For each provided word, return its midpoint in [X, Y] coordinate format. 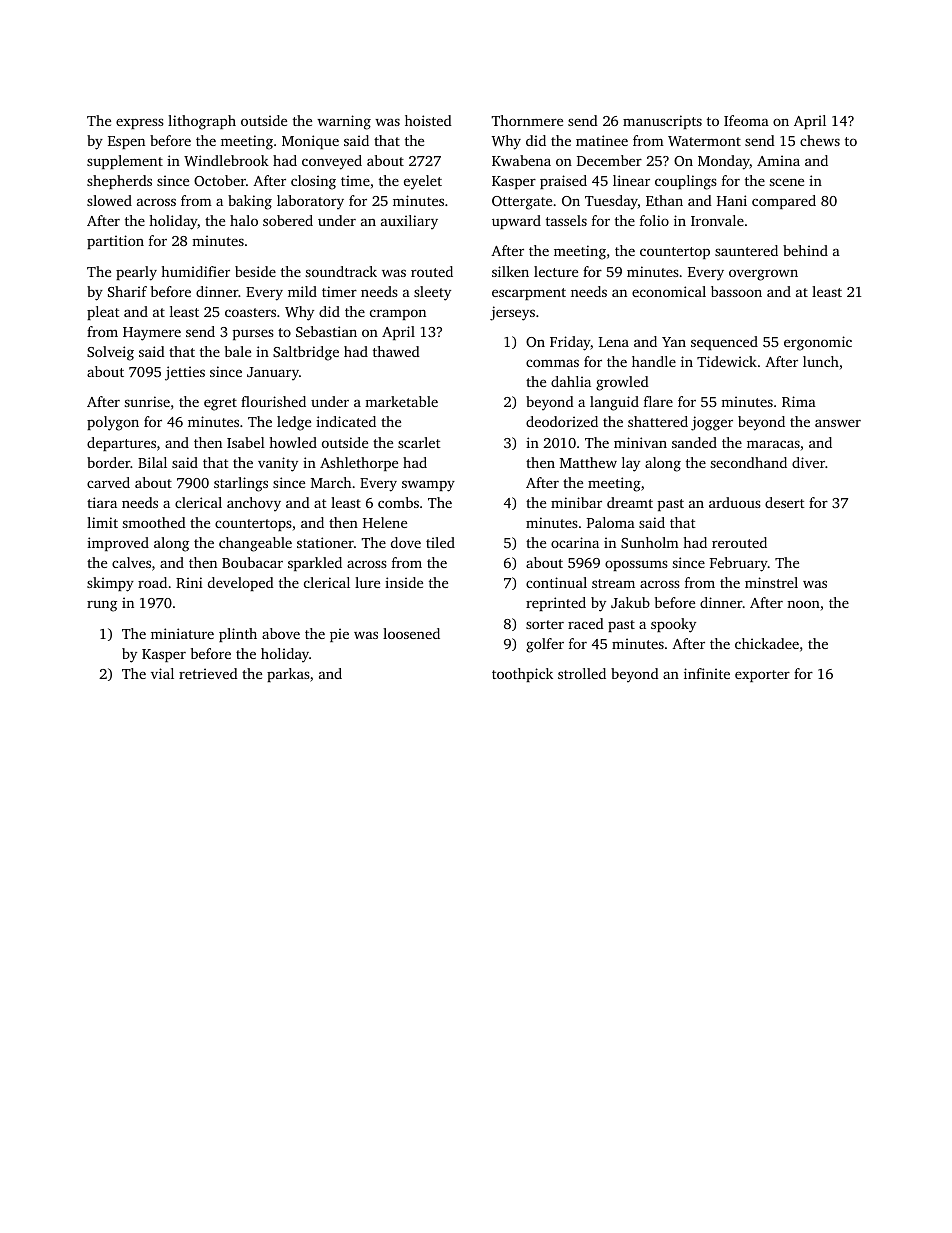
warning [344, 122]
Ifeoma [746, 120]
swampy [428, 486]
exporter [762, 676]
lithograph [202, 122]
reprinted [556, 604]
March [331, 482]
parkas [288, 675]
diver [808, 462]
